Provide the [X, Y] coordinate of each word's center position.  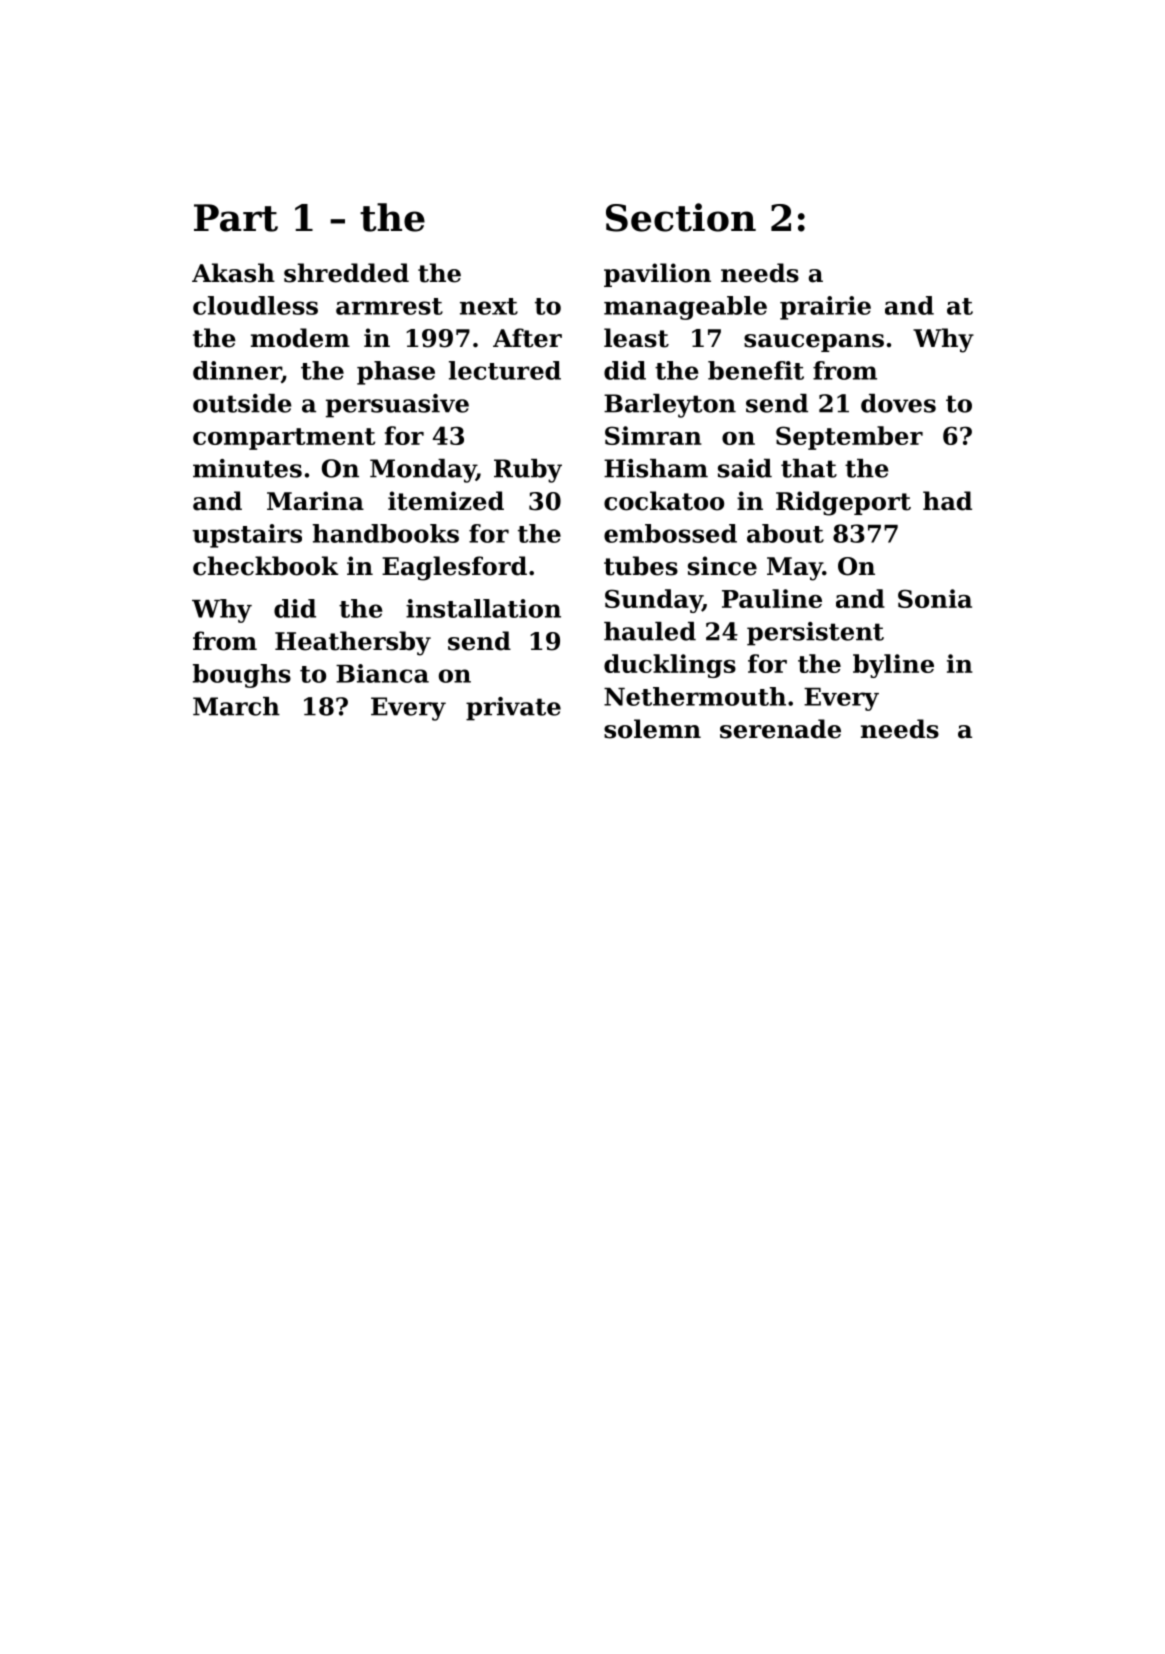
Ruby [528, 471]
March [236, 706]
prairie [825, 308]
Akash [233, 273]
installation [483, 608]
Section [681, 217]
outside [242, 403]
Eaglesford [454, 568]
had [947, 501]
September [849, 438]
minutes [247, 468]
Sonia [935, 598]
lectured [505, 370]
